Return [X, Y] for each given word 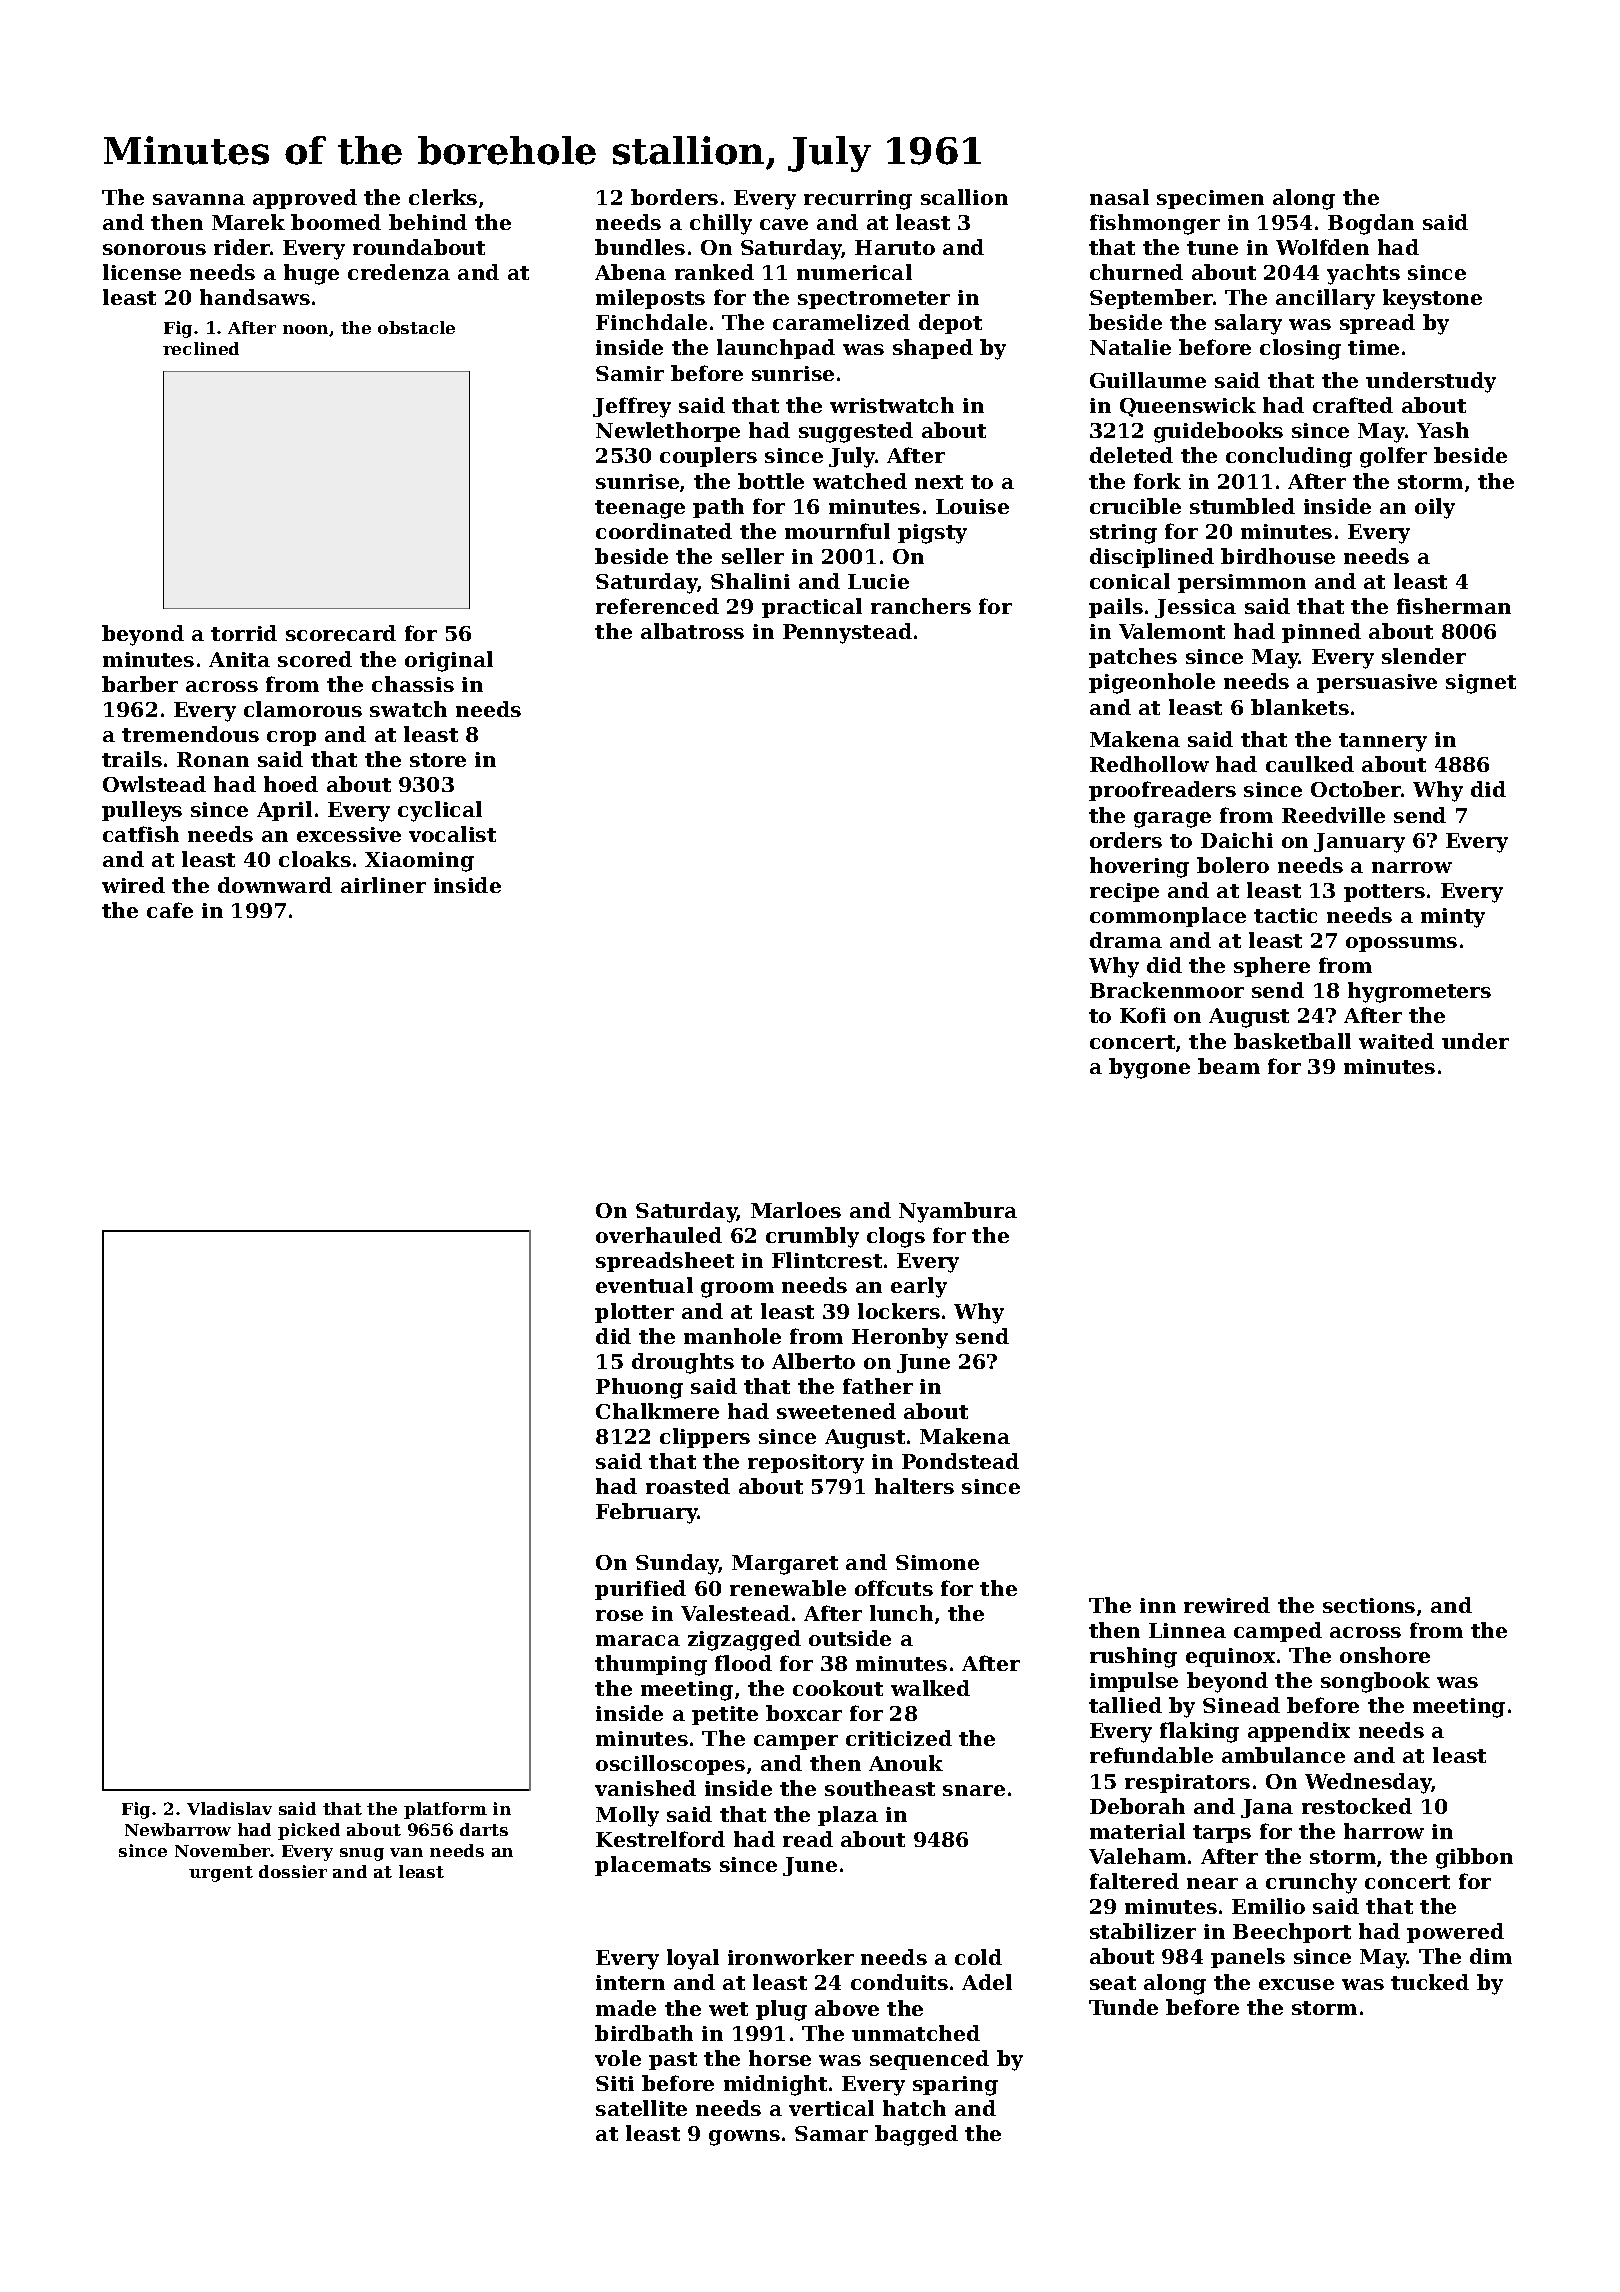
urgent [221, 1874]
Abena [630, 272]
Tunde [1123, 2007]
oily [1435, 508]
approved [305, 199]
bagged [916, 2135]
